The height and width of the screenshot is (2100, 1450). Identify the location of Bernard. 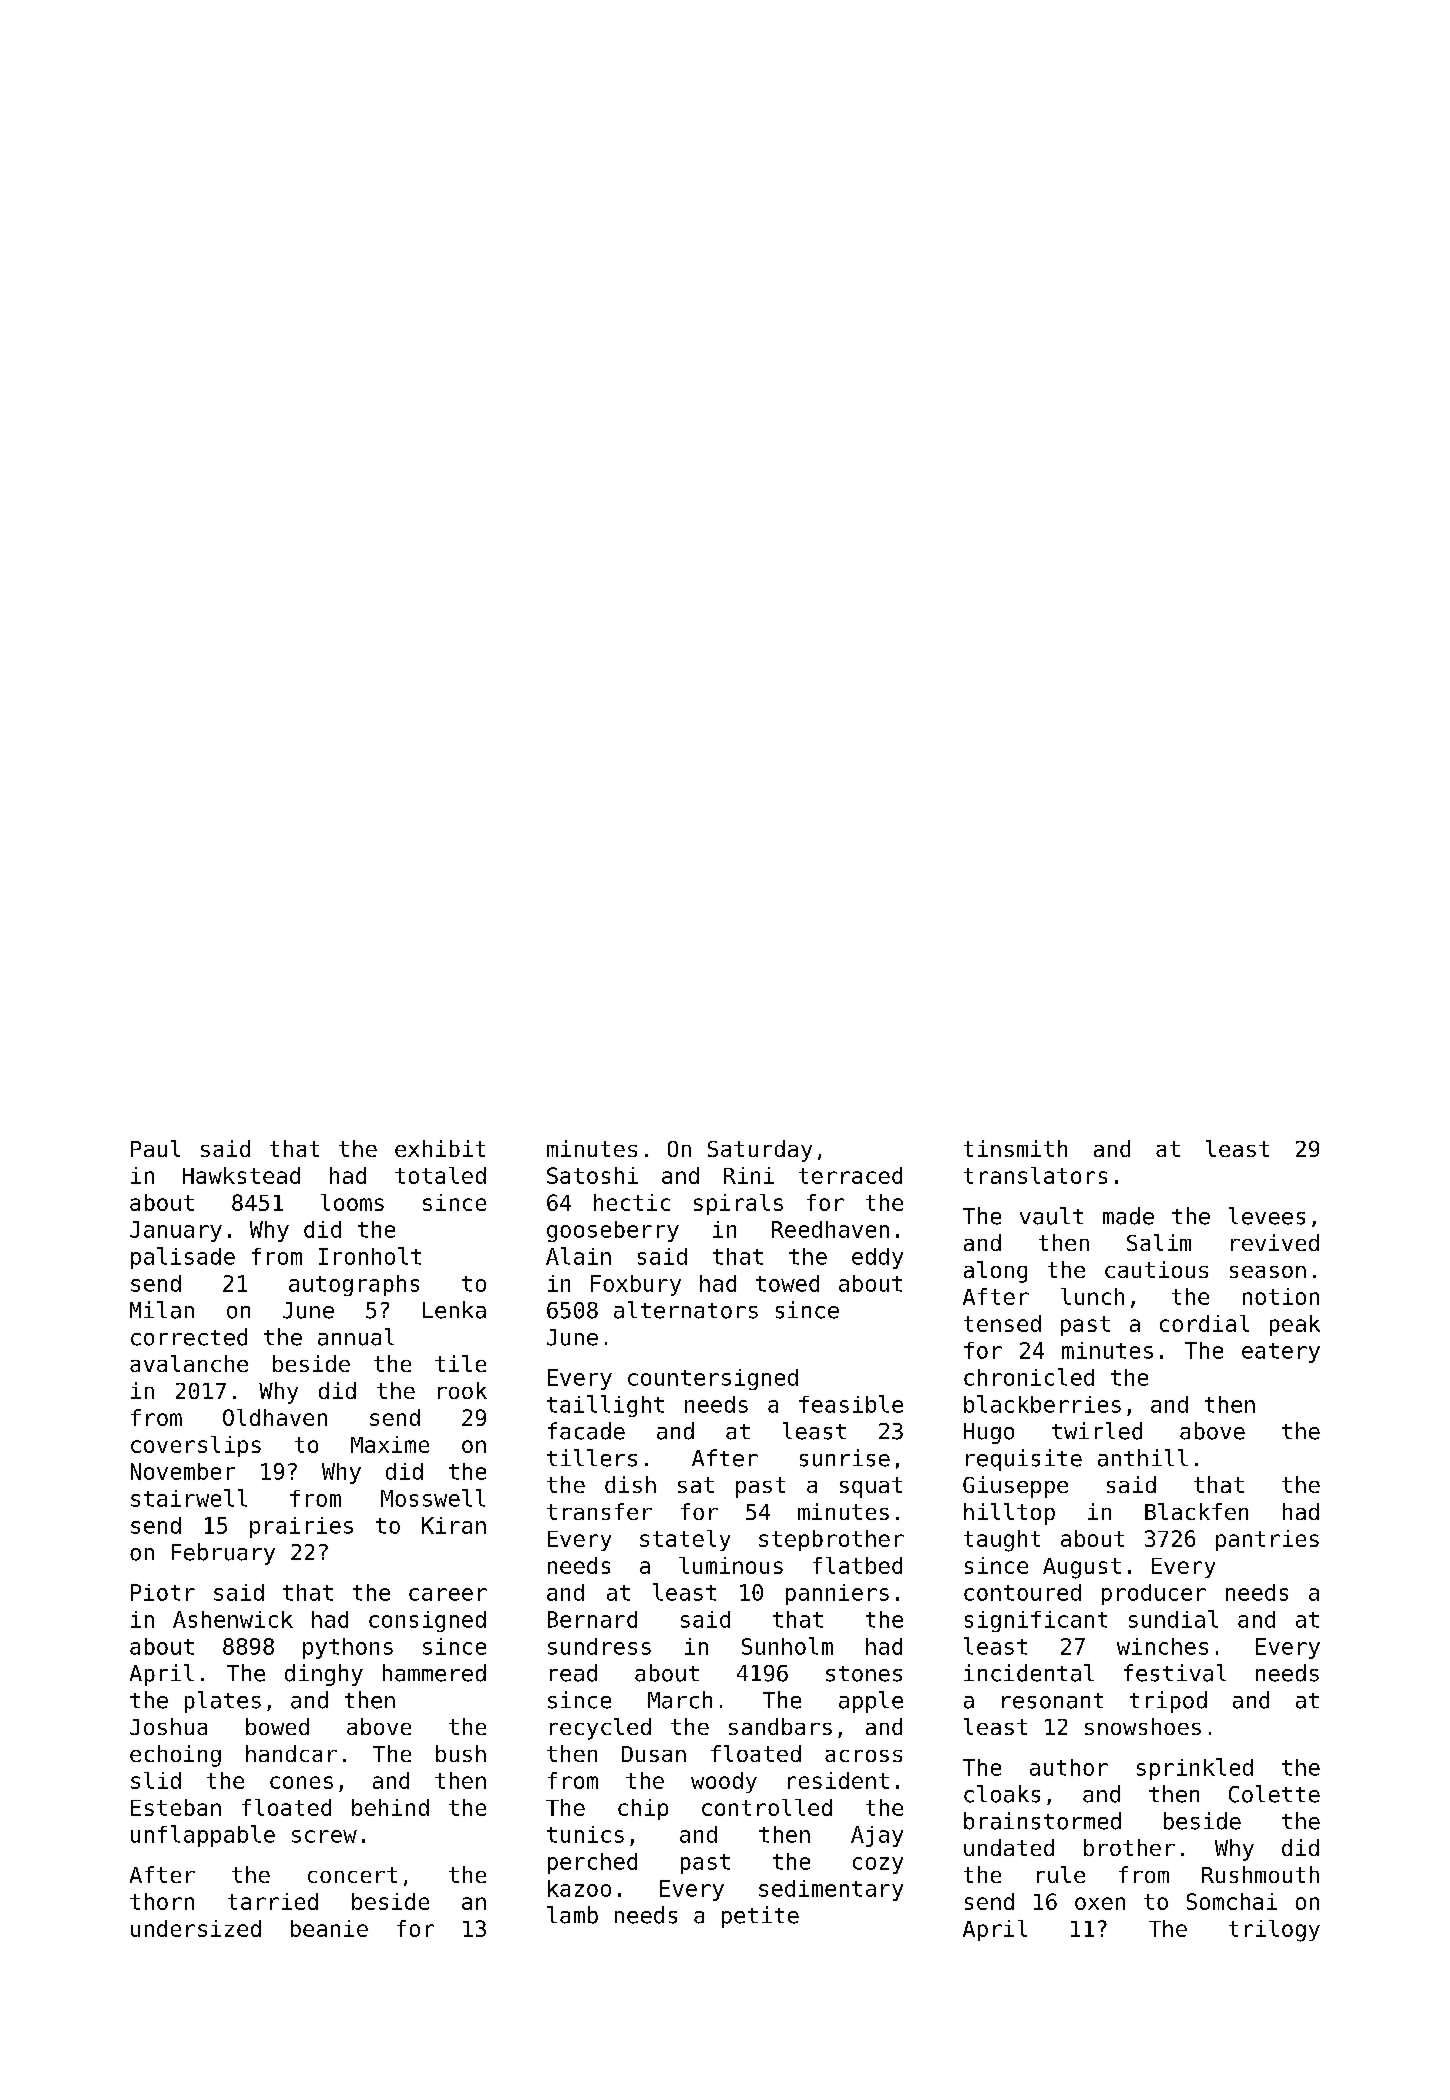
(592, 1619).
